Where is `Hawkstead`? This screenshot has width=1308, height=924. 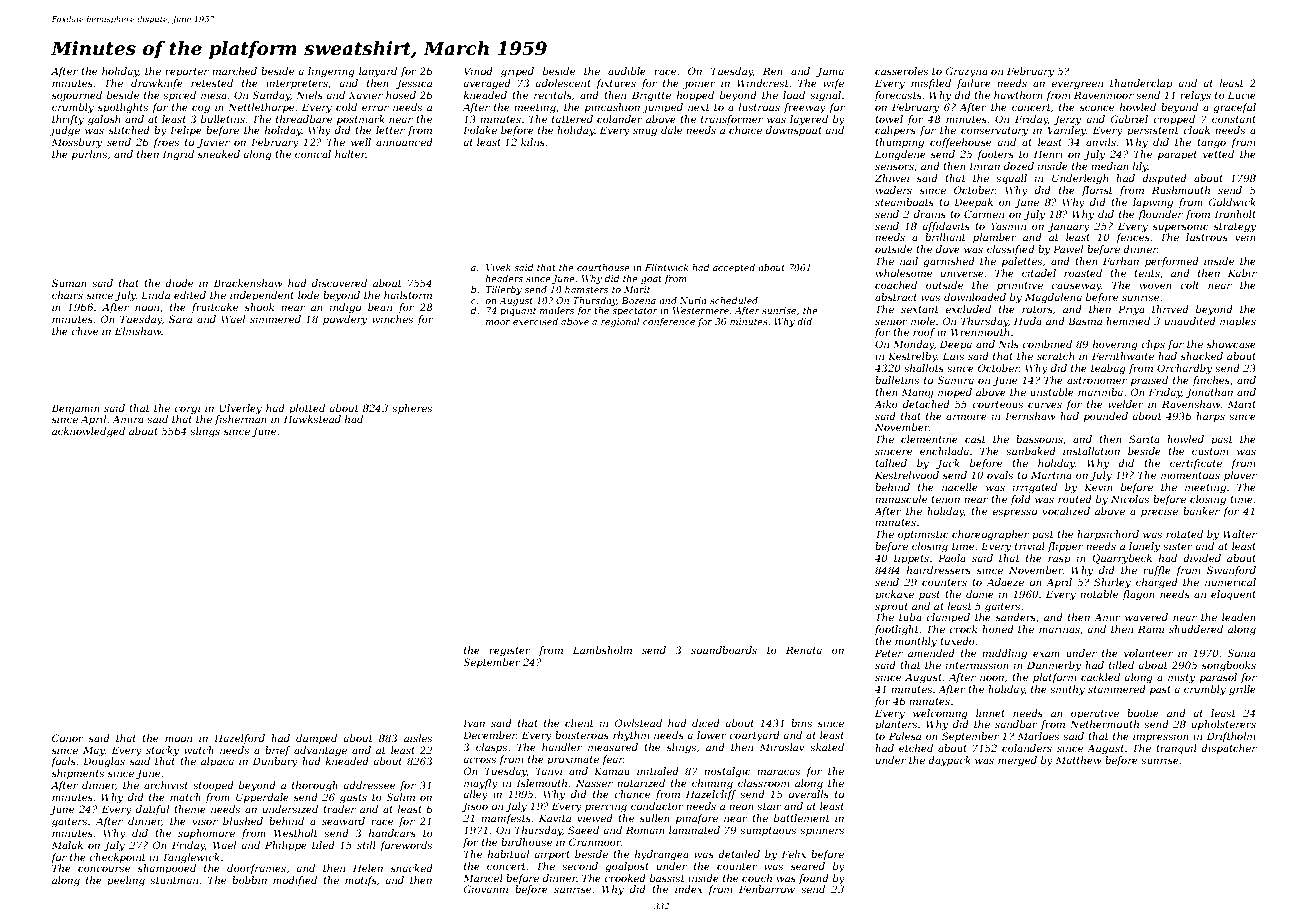
Hawkstead is located at coordinates (312, 419).
